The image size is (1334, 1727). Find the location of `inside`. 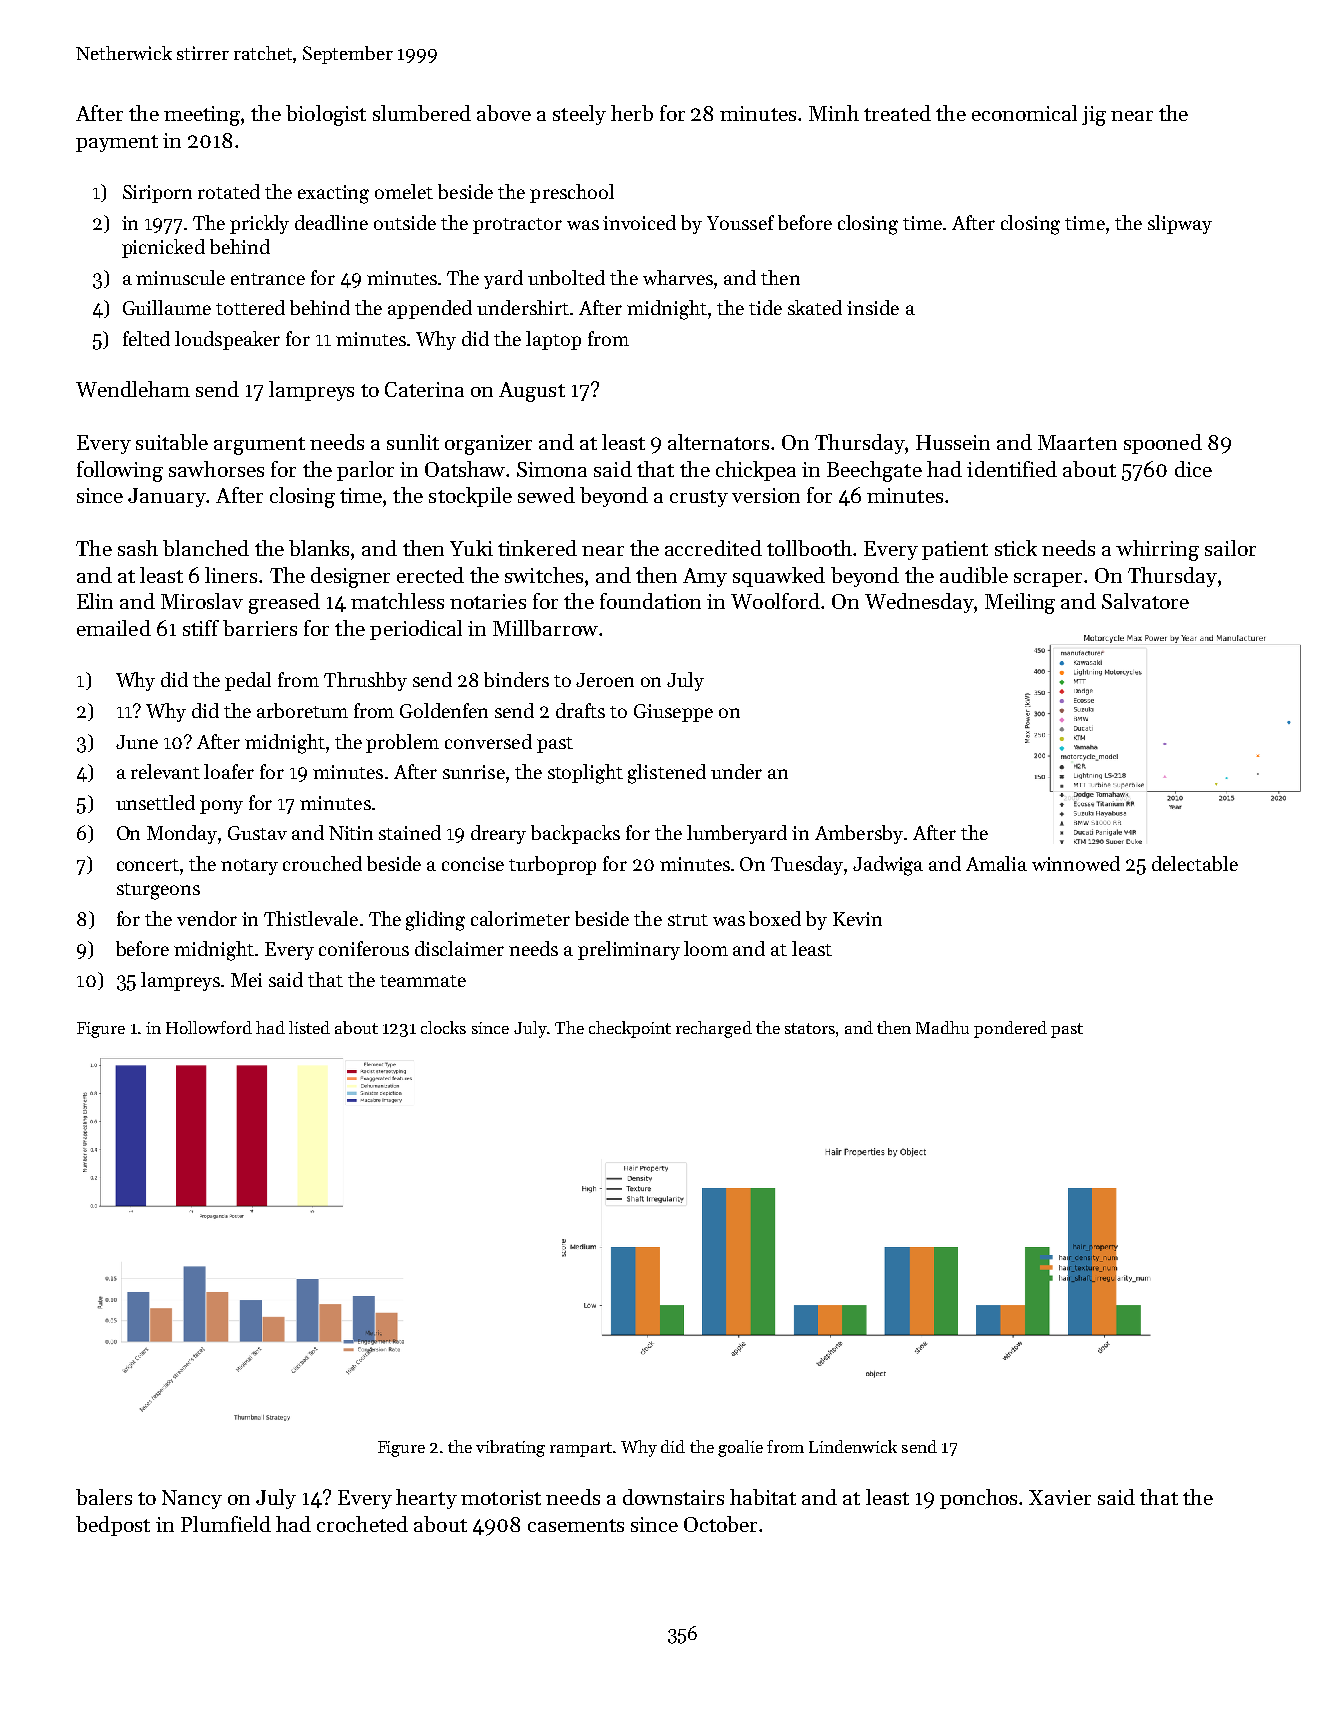

inside is located at coordinates (873, 307).
